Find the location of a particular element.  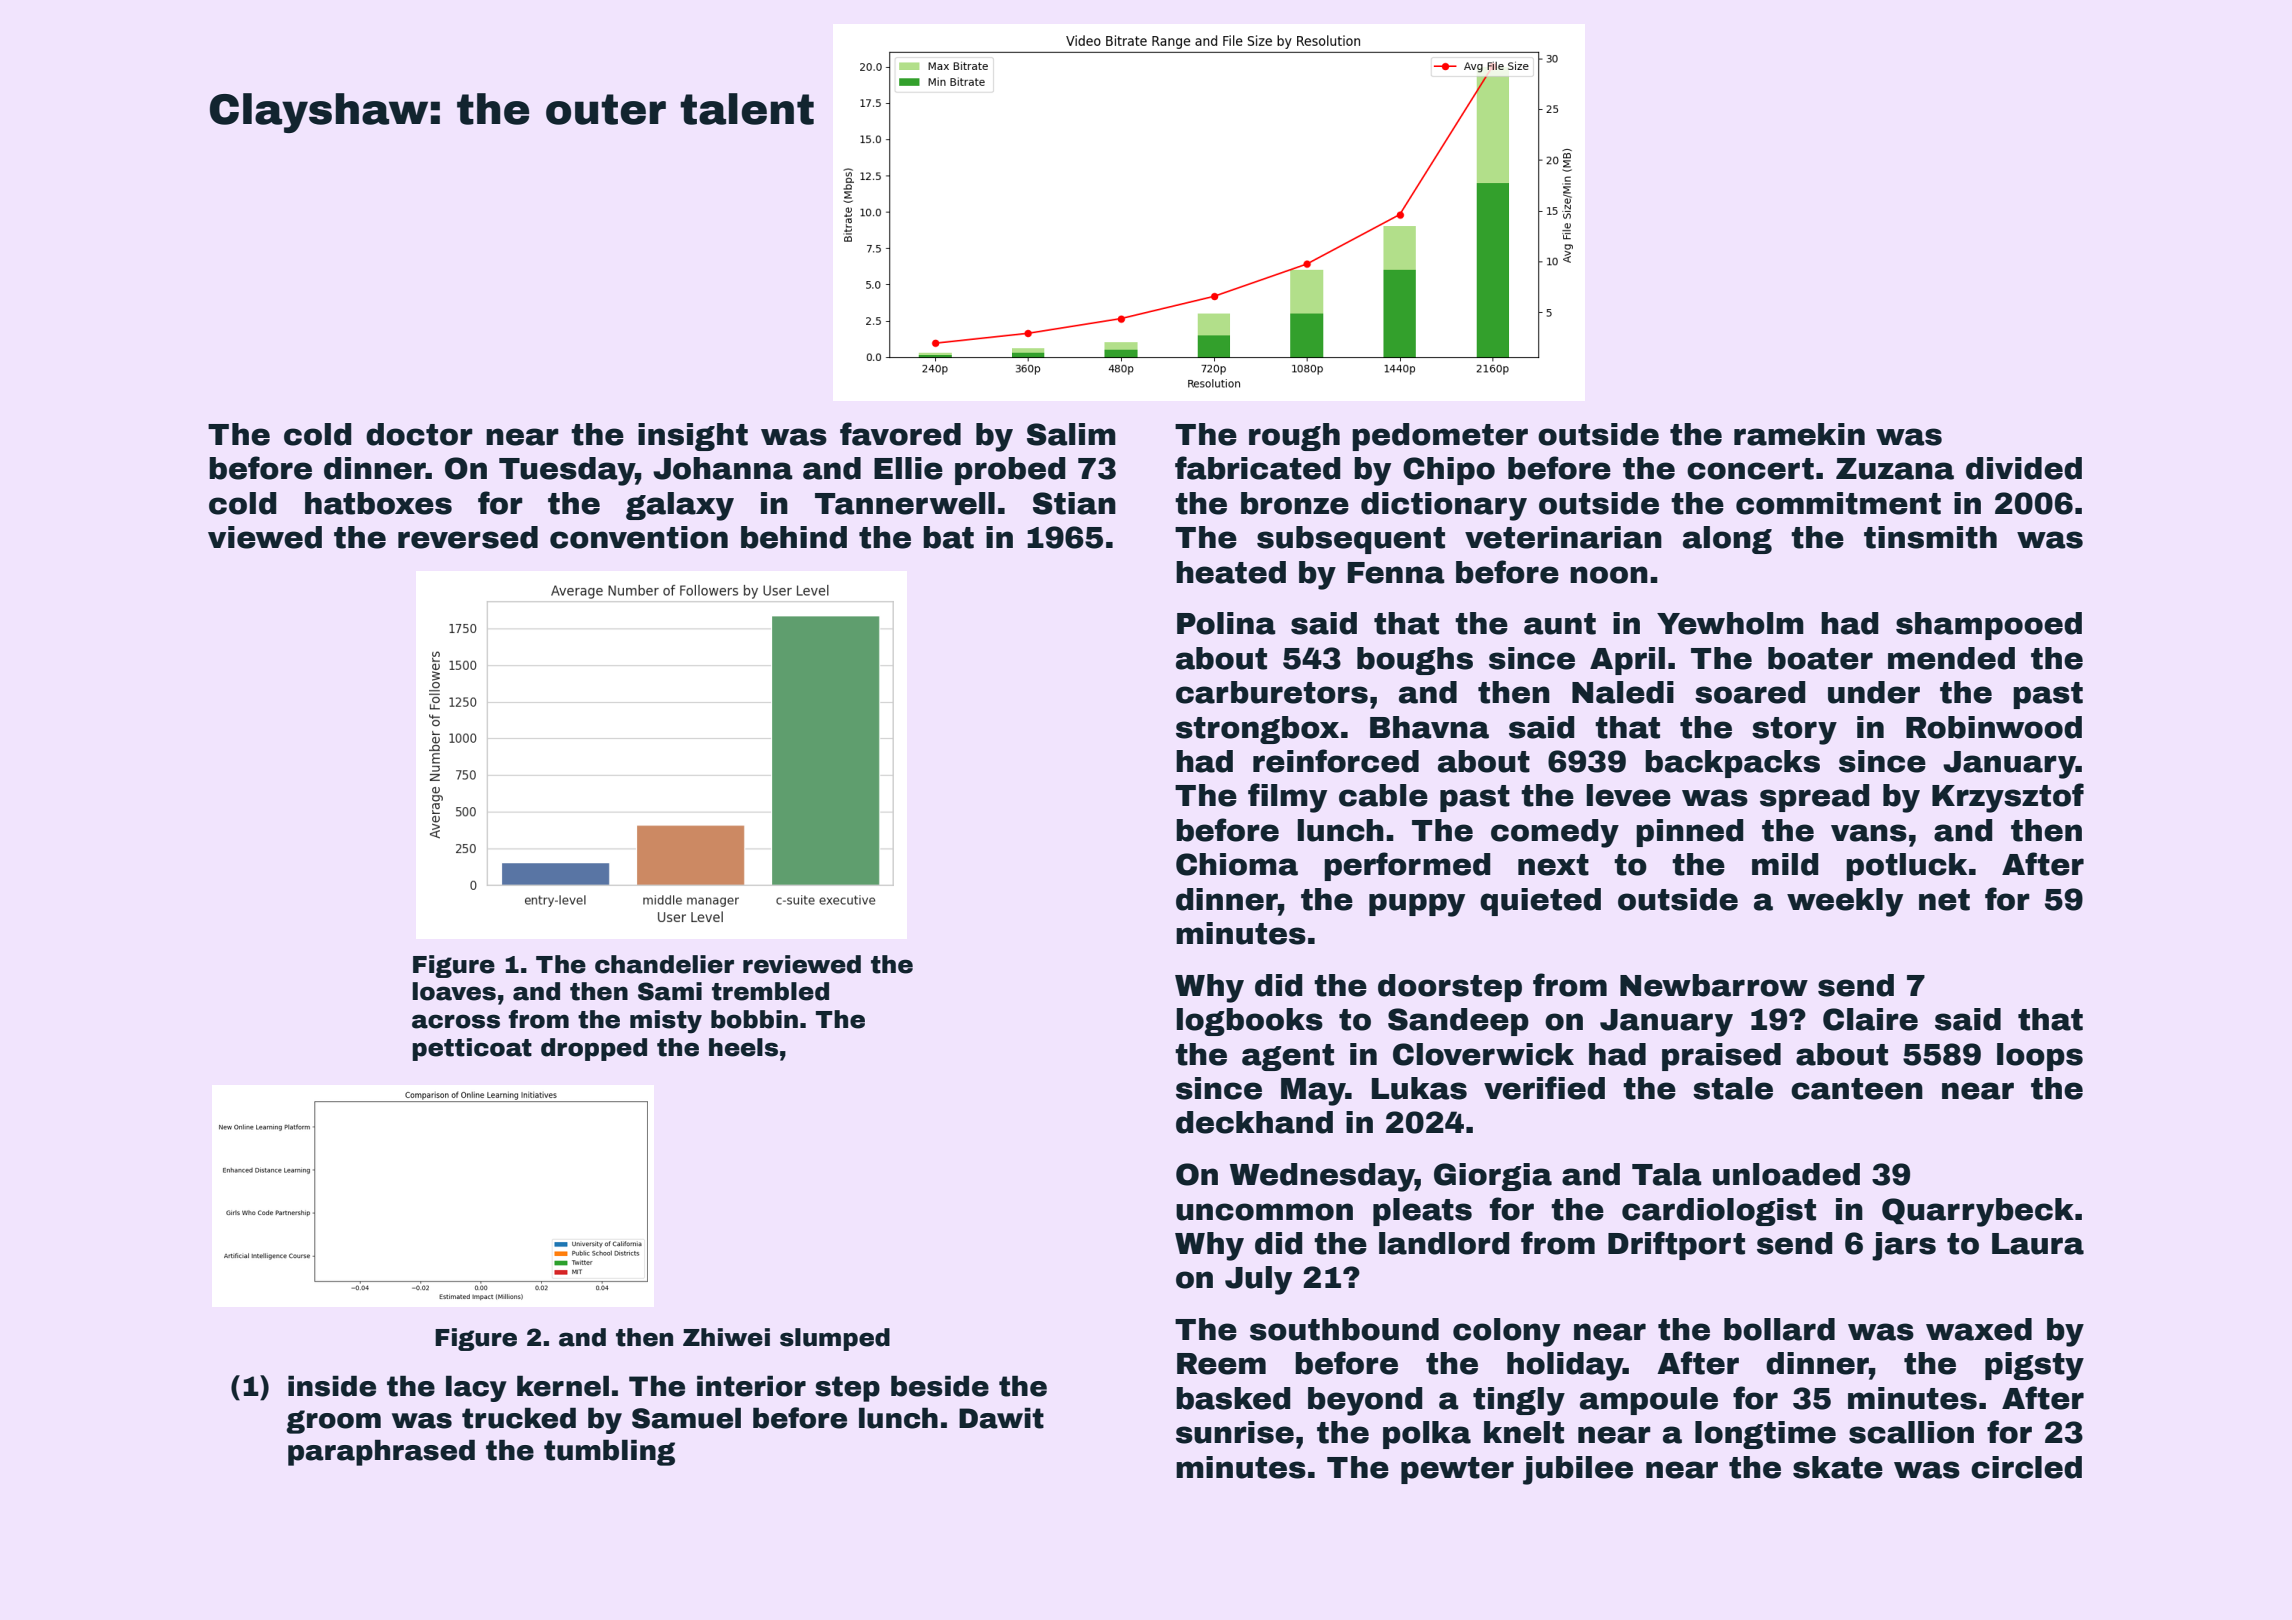

hatboxes is located at coordinates (378, 503).
